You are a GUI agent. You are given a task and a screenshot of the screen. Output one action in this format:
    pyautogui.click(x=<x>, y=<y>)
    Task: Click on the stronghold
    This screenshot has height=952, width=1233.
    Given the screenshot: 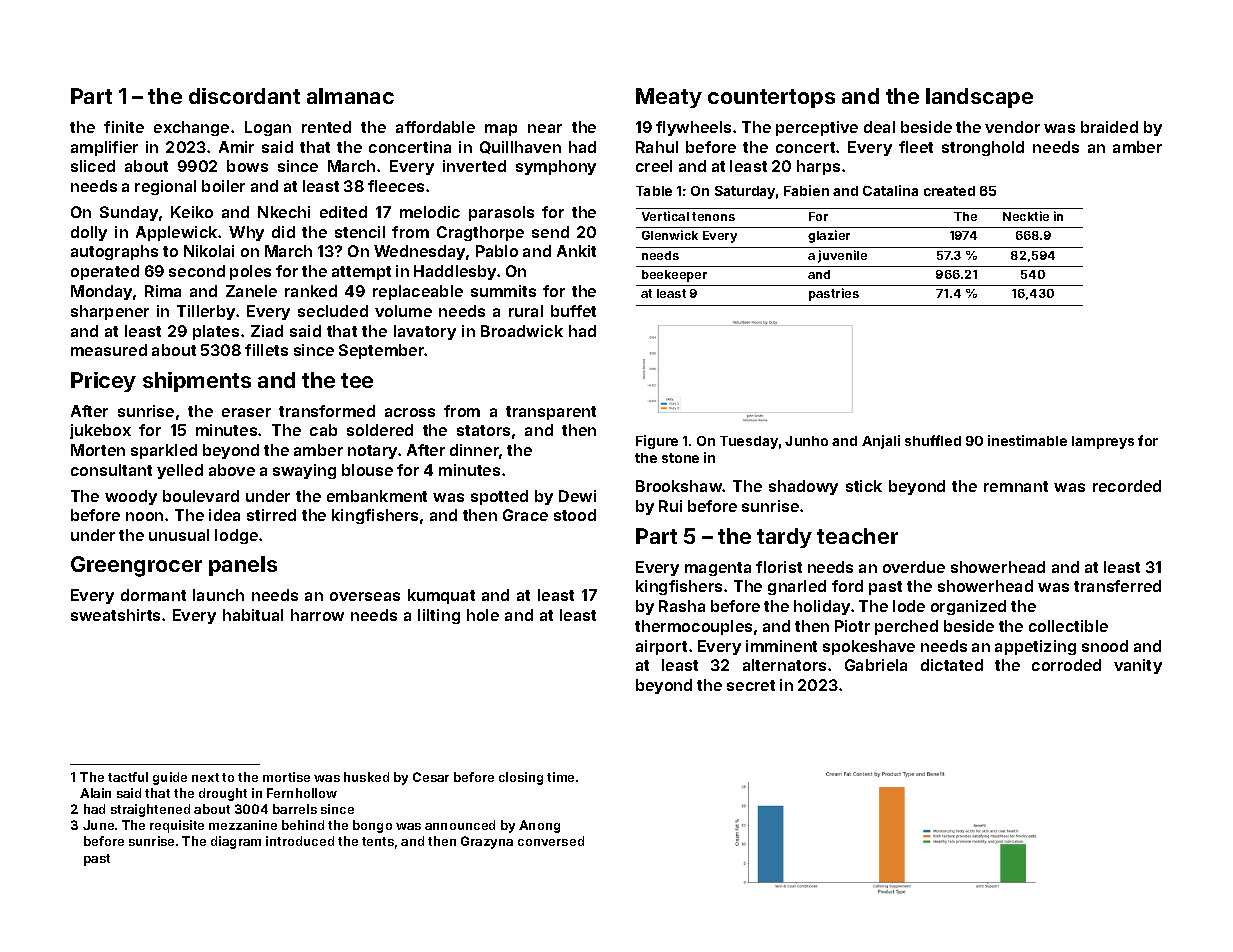 What is the action you would take?
    pyautogui.click(x=983, y=148)
